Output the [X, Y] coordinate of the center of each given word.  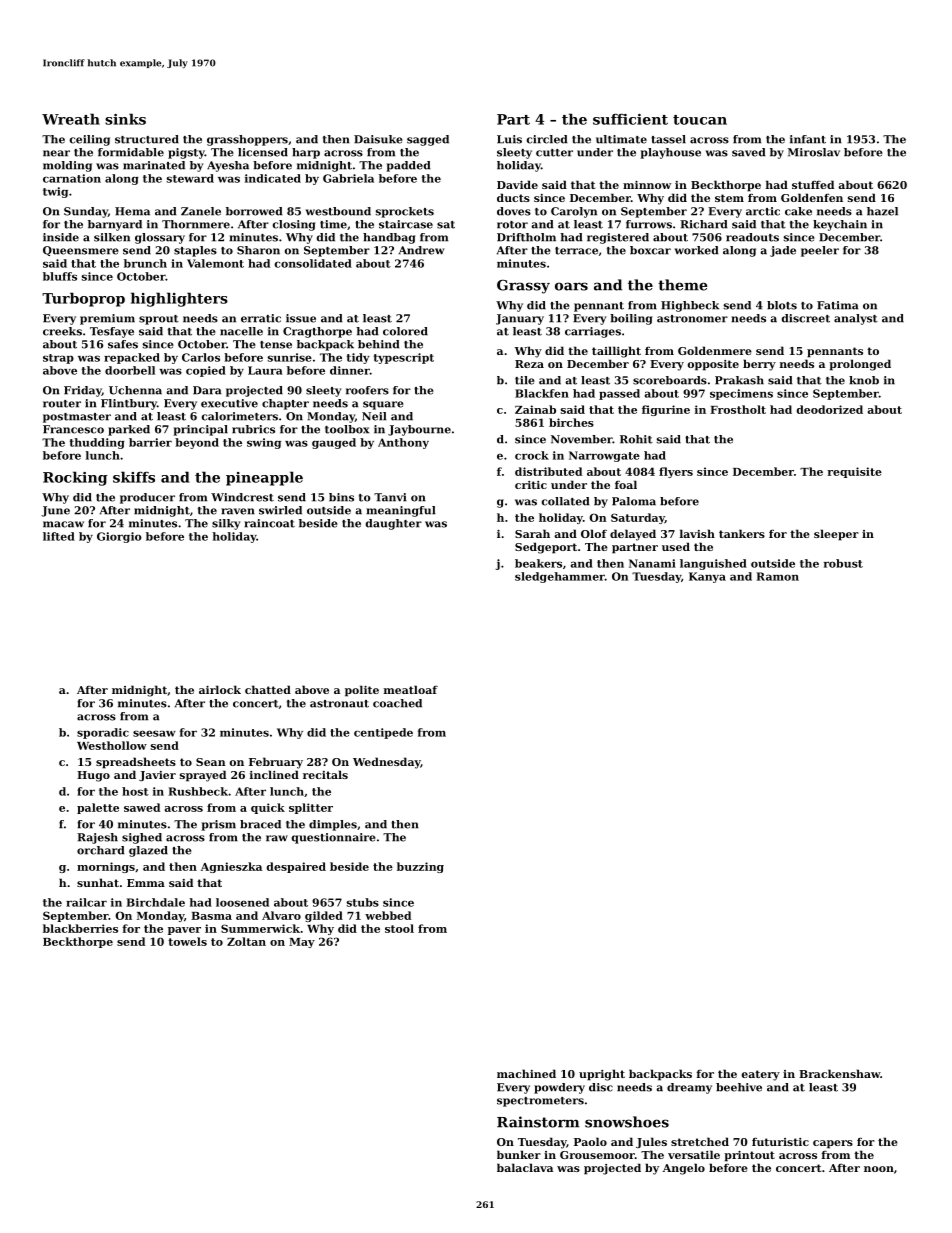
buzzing [420, 867]
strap [58, 359]
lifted [59, 536]
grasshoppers [247, 140]
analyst [856, 319]
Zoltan [246, 941]
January [520, 319]
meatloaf [411, 689]
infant [808, 139]
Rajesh [97, 838]
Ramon [778, 576]
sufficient [630, 119]
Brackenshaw [839, 1073]
